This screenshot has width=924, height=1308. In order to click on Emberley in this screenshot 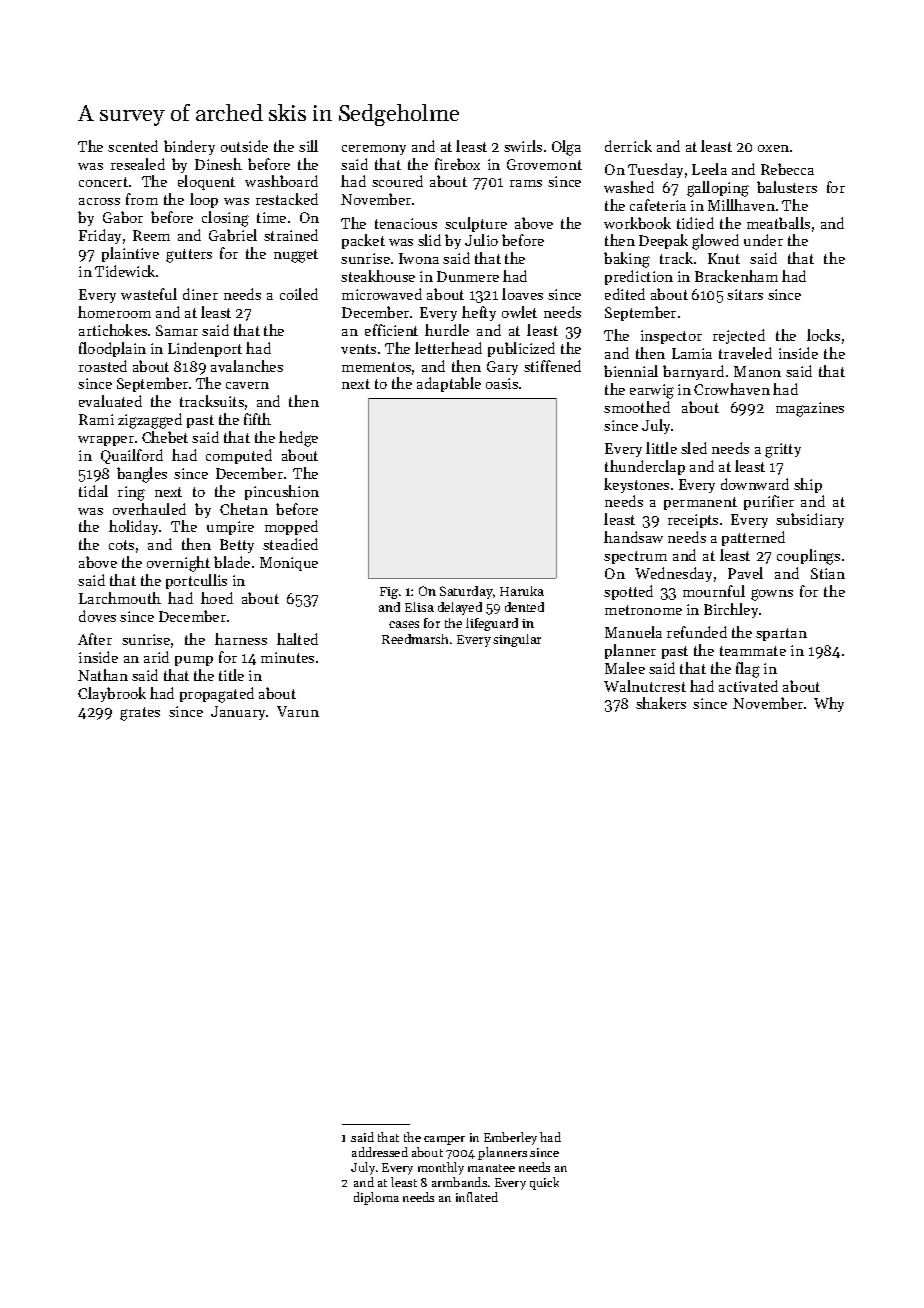, I will do `click(510, 1138)`.
